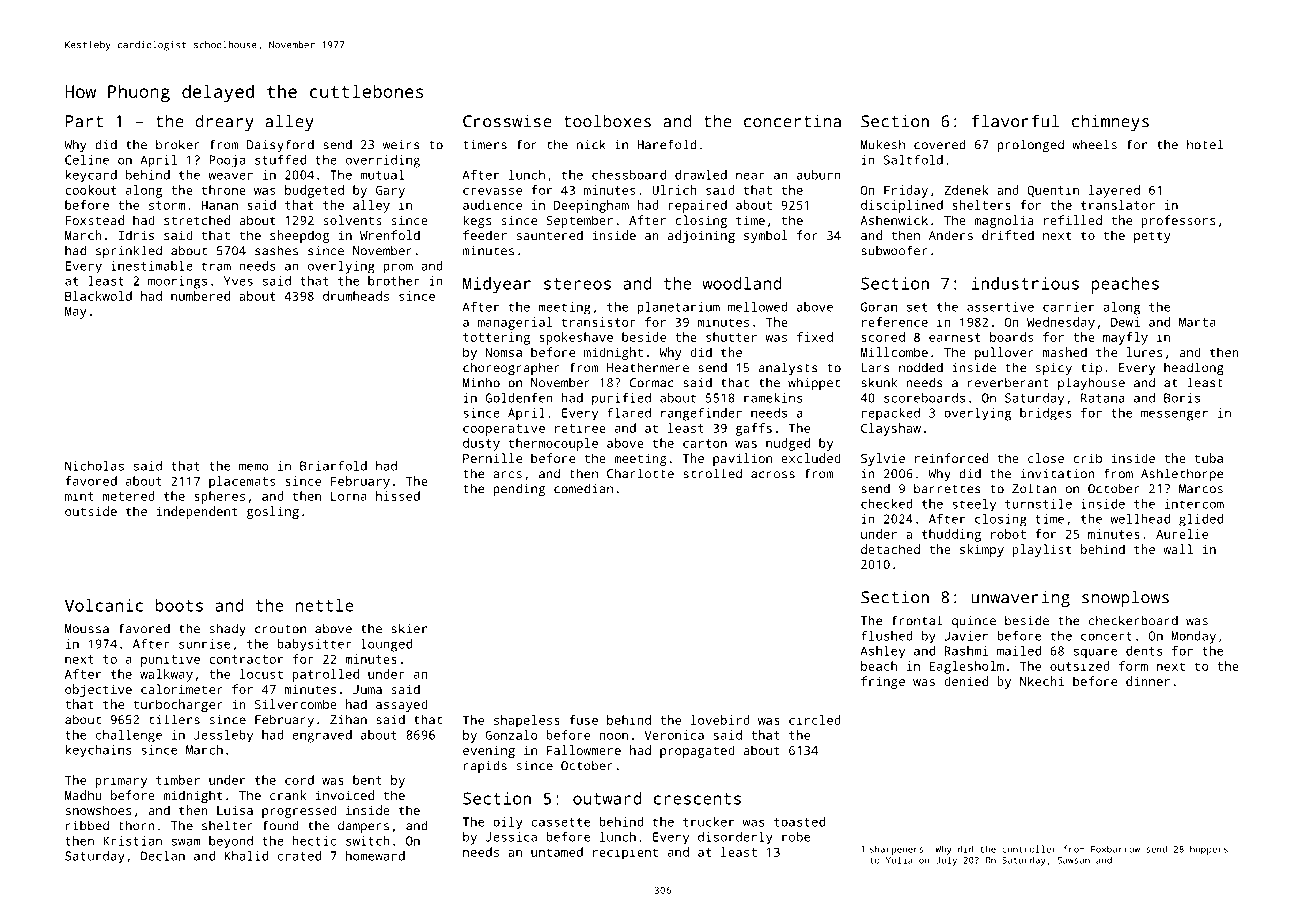  I want to click on toolboxes, so click(607, 121).
